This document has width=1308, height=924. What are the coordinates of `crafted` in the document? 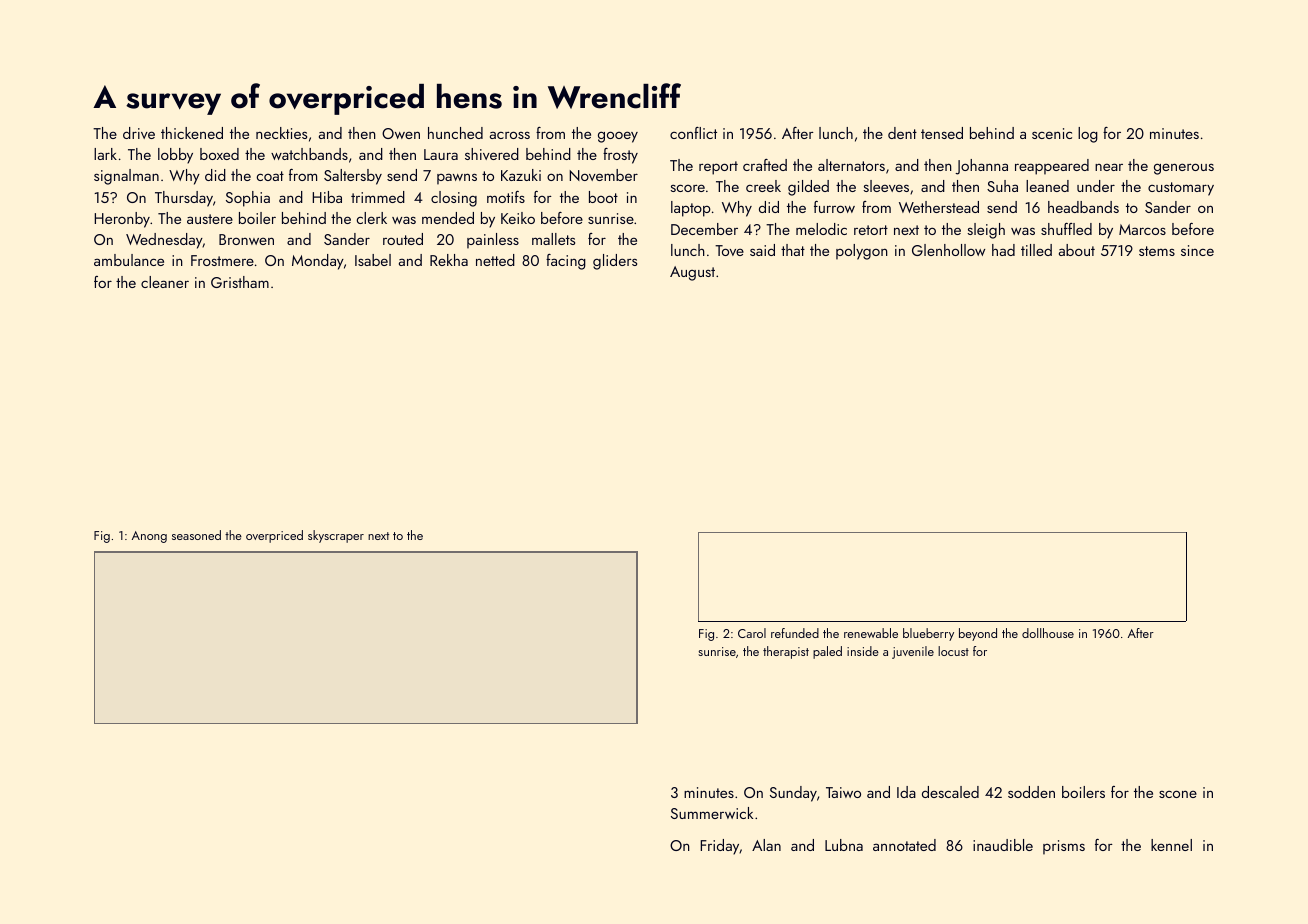 It's located at (765, 165).
